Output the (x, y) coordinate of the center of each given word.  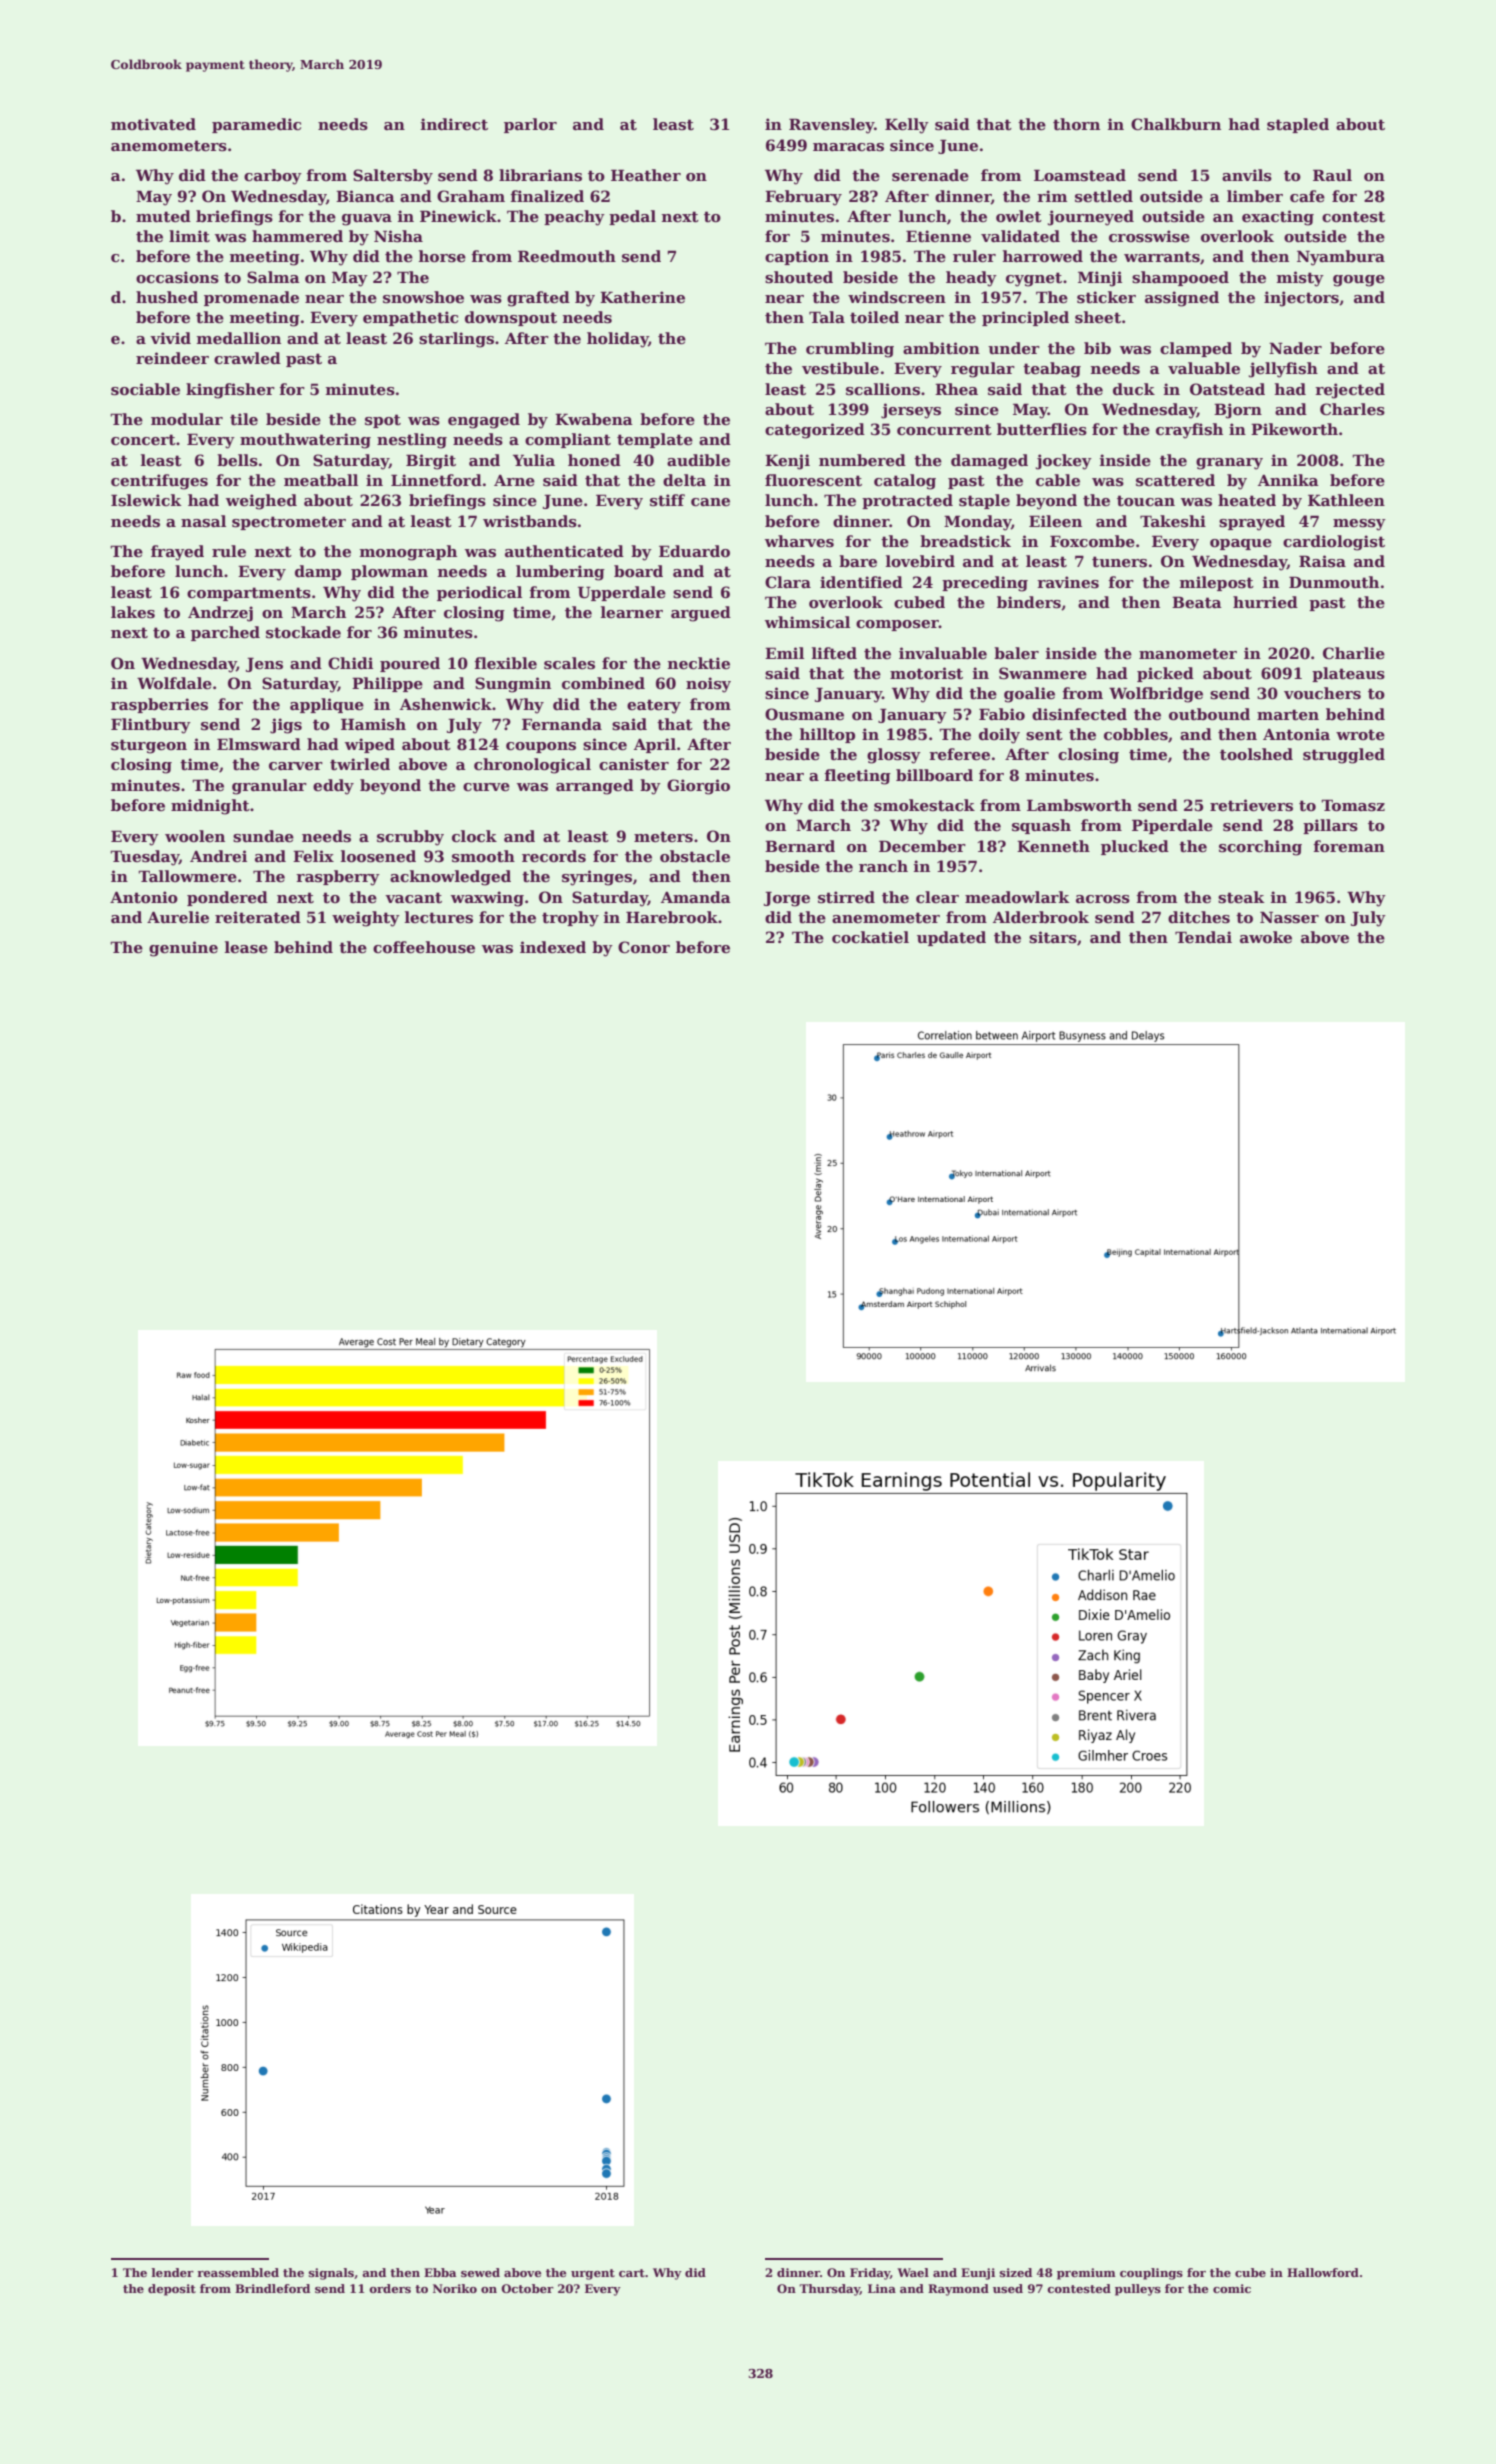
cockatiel (870, 937)
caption (797, 257)
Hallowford (1323, 2272)
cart (632, 2273)
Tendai (1203, 937)
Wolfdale (174, 683)
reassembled (238, 2272)
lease (246, 947)
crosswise (1149, 236)
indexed (553, 947)
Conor (644, 947)
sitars (1053, 937)
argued (701, 614)
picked (1165, 674)
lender (172, 2272)
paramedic (256, 125)
